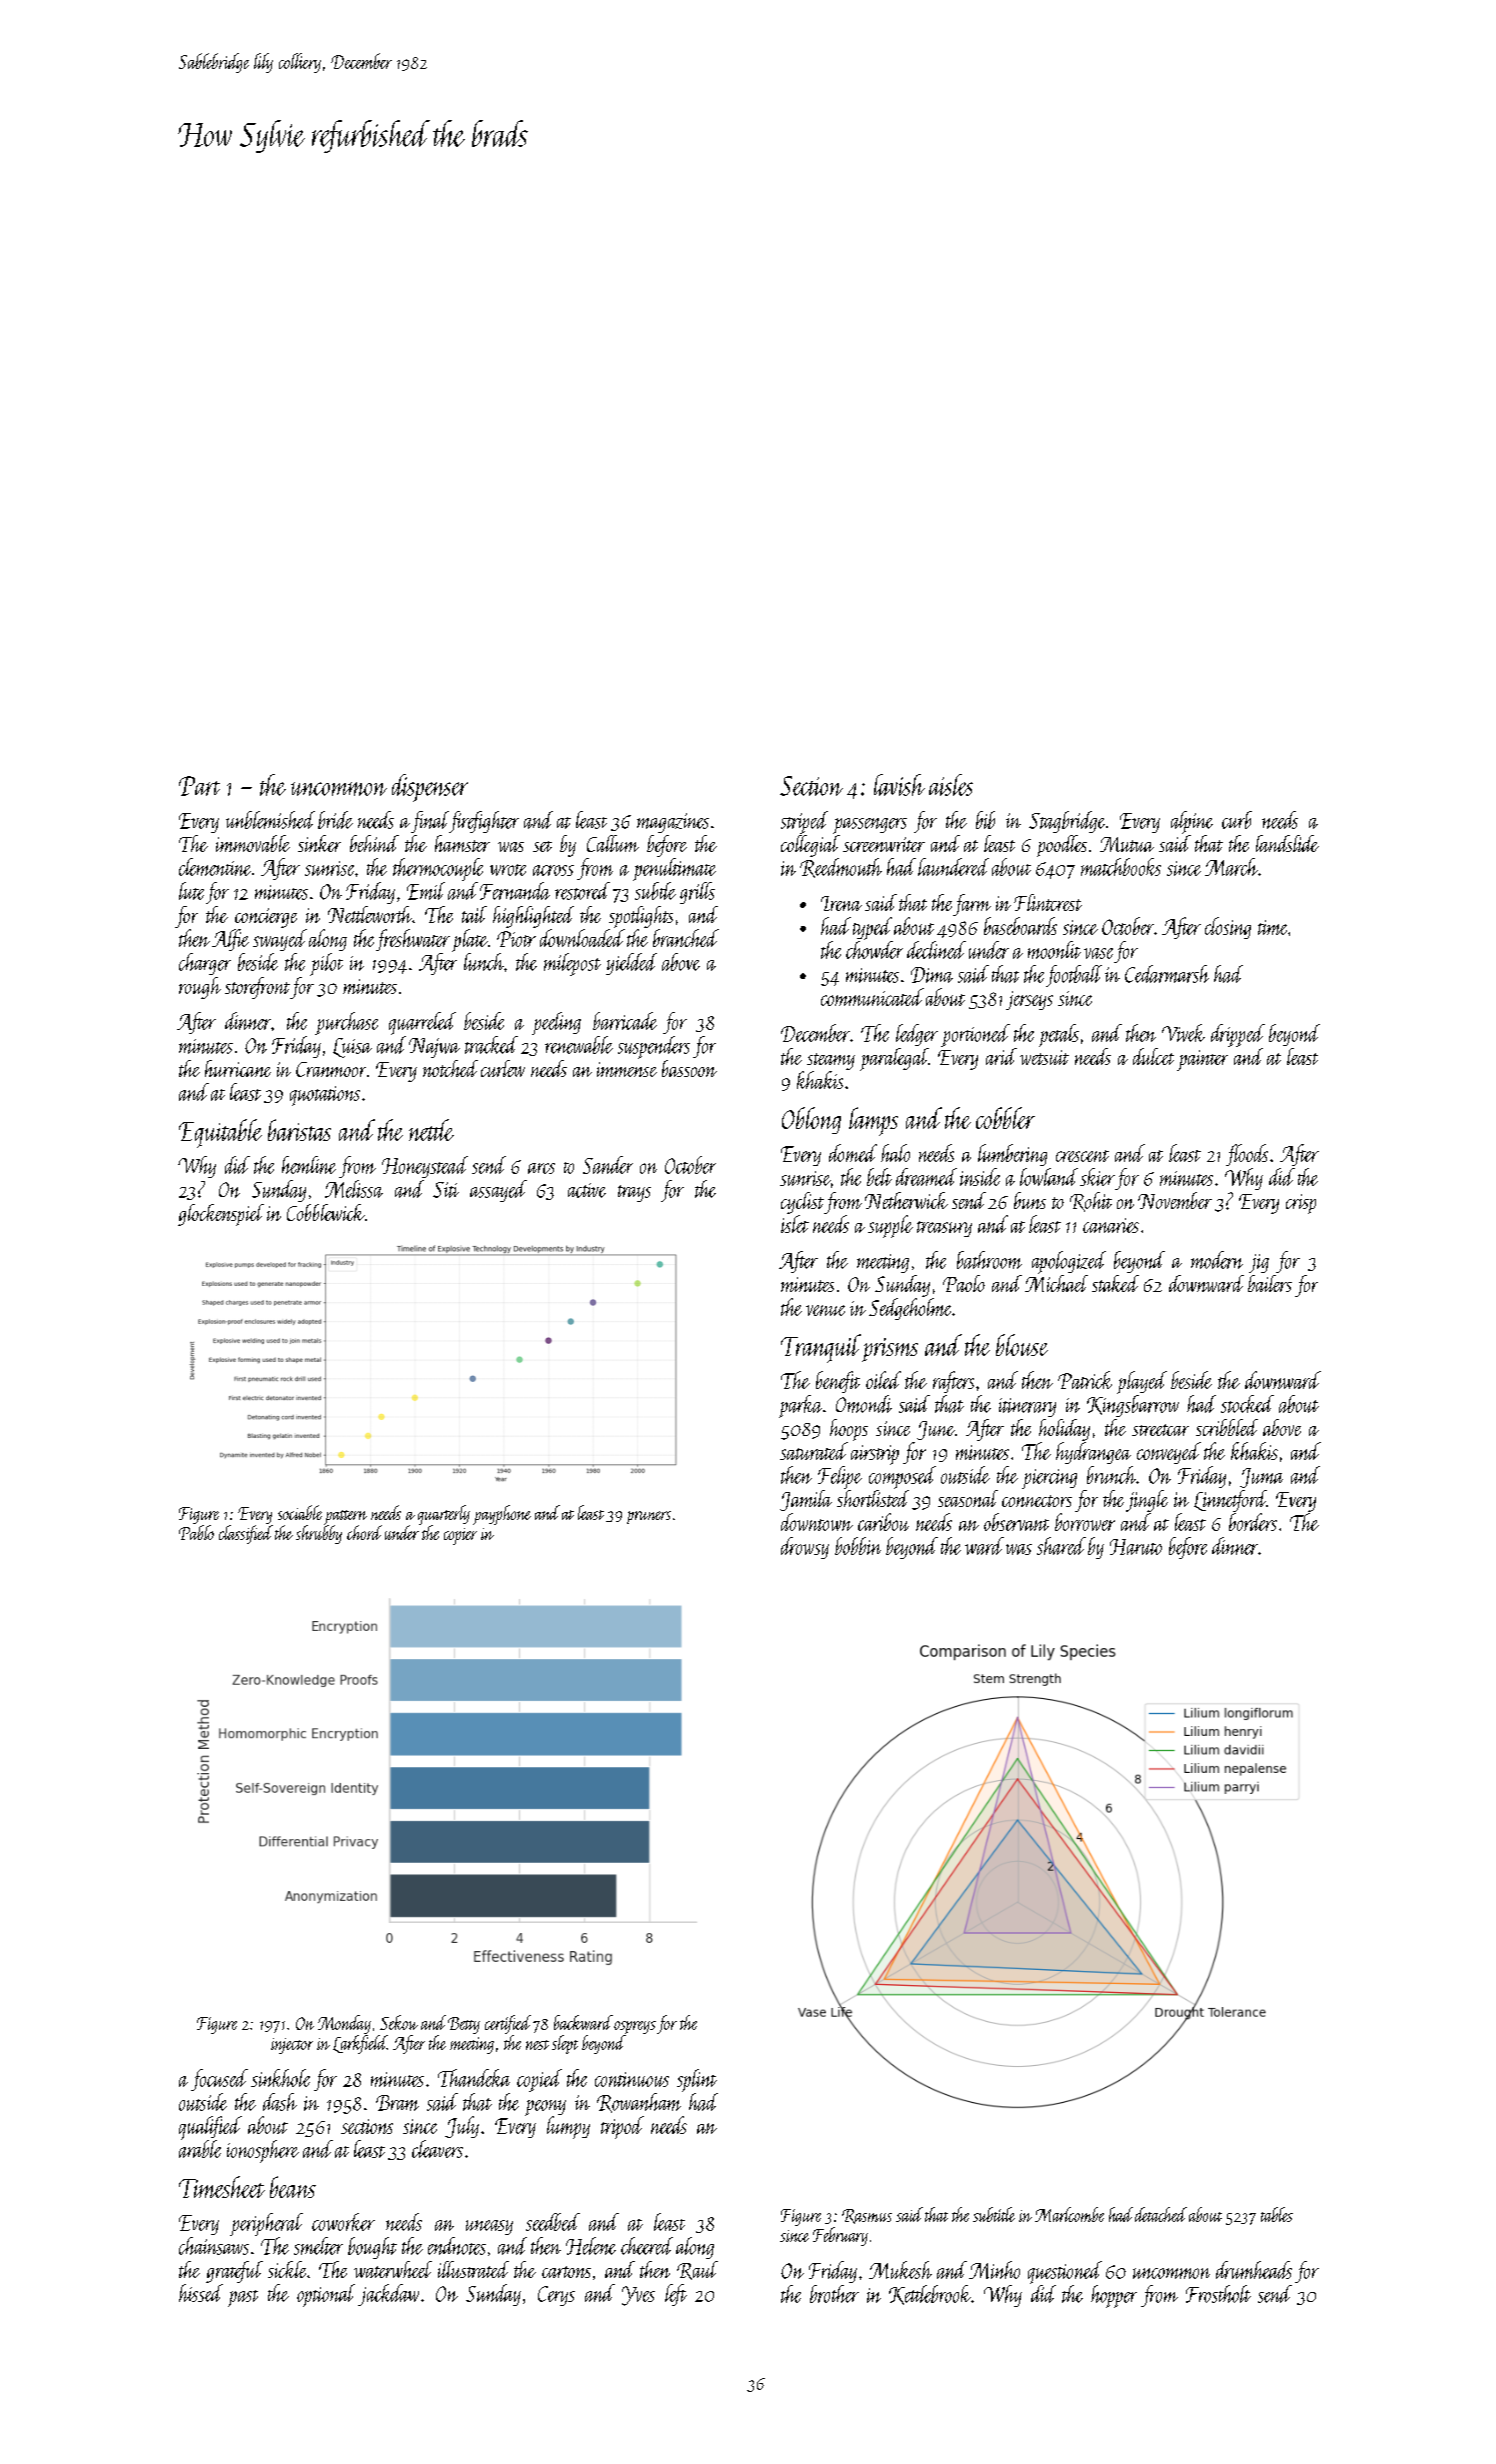 The width and height of the screenshot is (1496, 2464). I want to click on shared, so click(1061, 1546).
